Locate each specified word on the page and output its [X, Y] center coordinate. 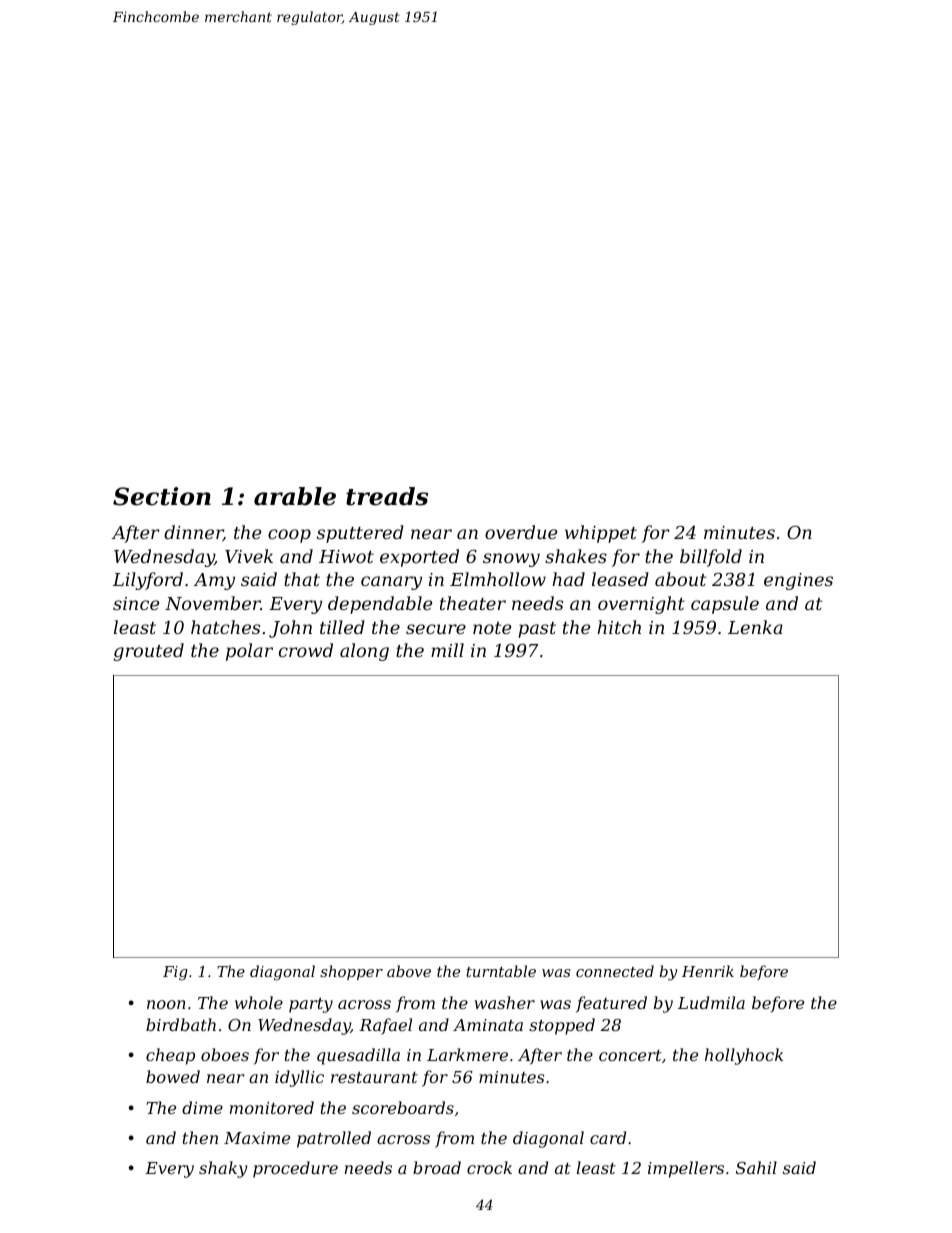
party [311, 1005]
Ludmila [711, 1002]
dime [202, 1107]
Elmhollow [498, 579]
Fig [175, 973]
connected [615, 971]
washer [504, 1002]
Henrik [708, 971]
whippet [601, 534]
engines [798, 581]
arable [295, 496]
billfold [711, 558]
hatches [225, 627]
